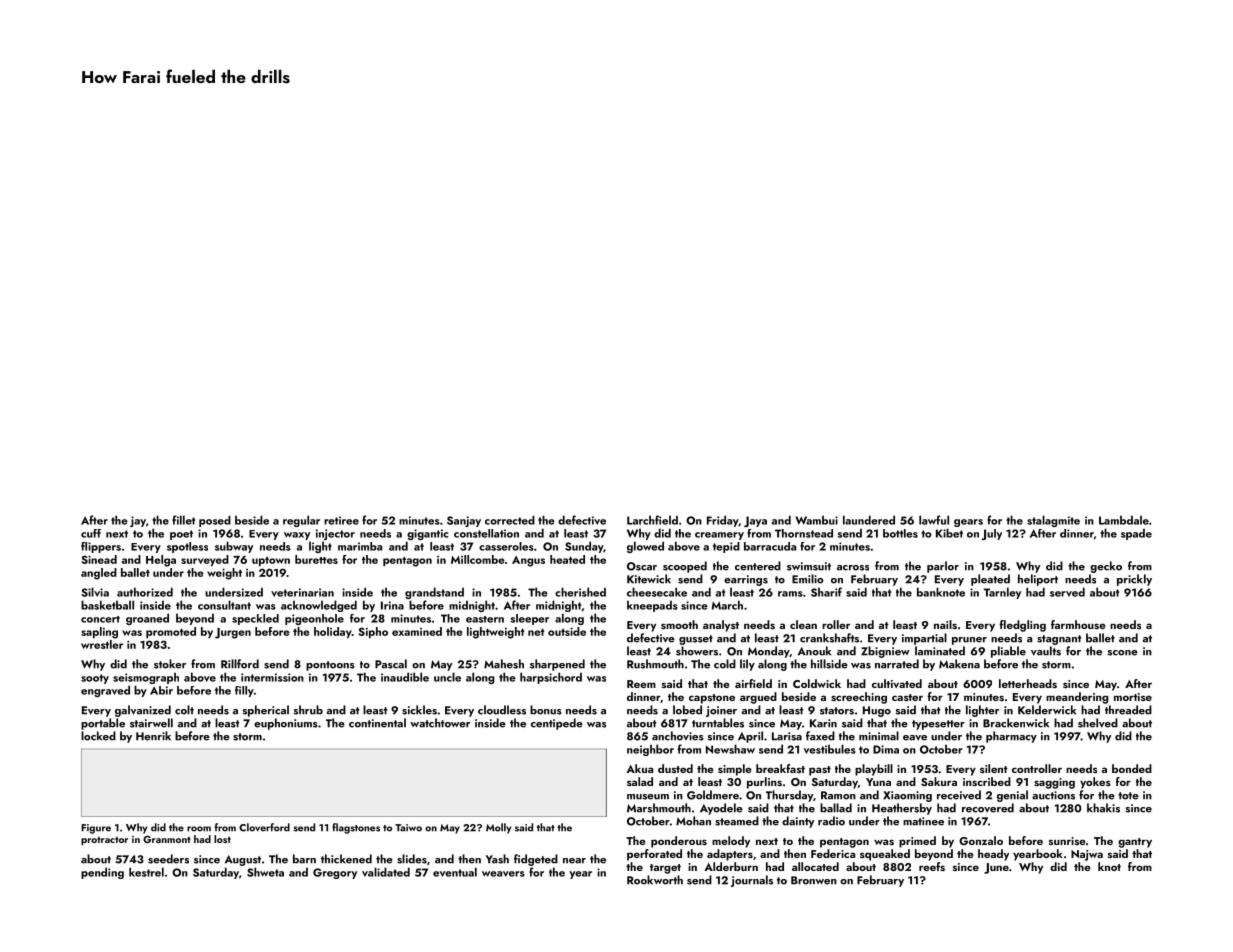  I want to click on bonded, so click(1132, 768).
